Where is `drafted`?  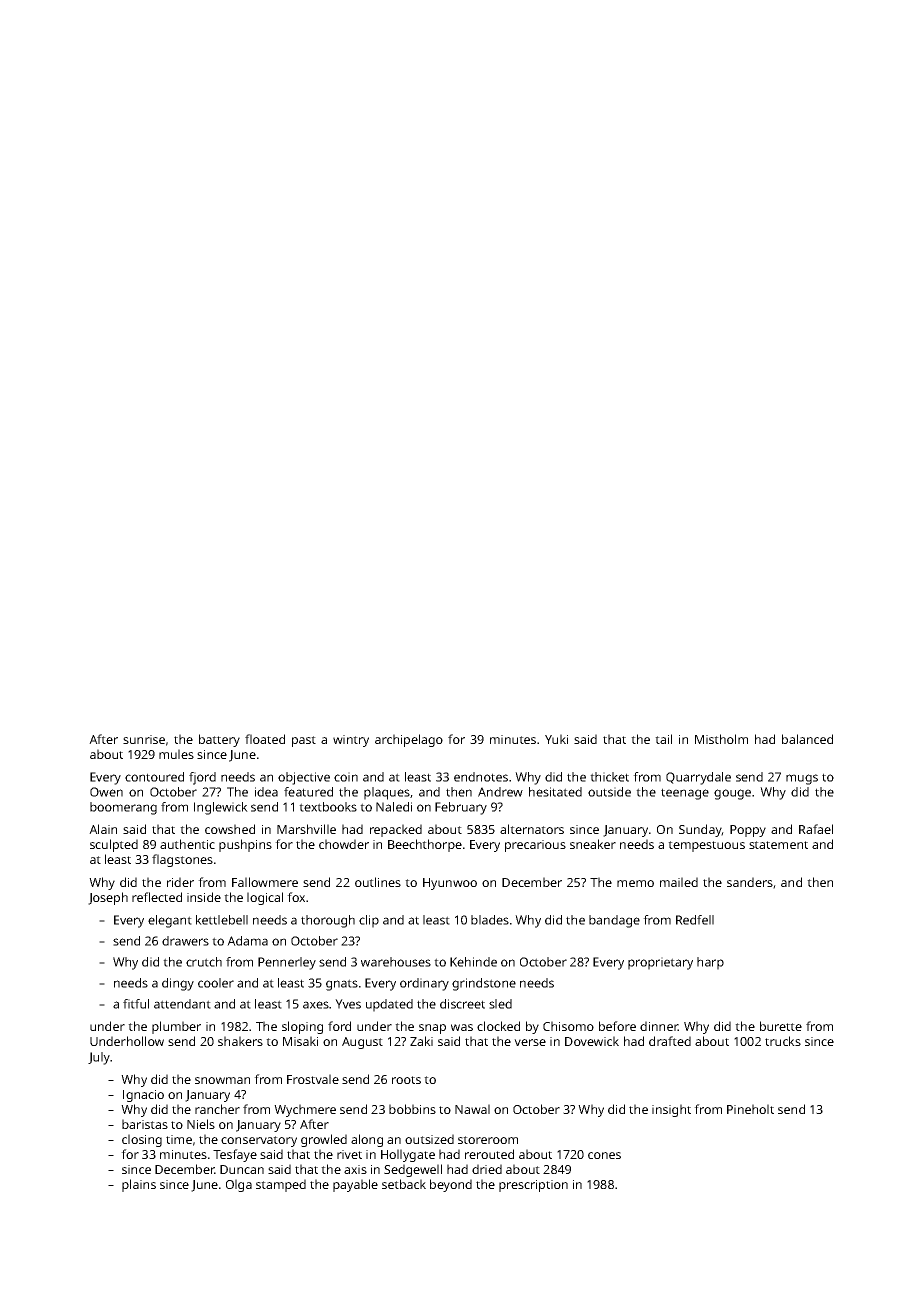 drafted is located at coordinates (670, 1041).
